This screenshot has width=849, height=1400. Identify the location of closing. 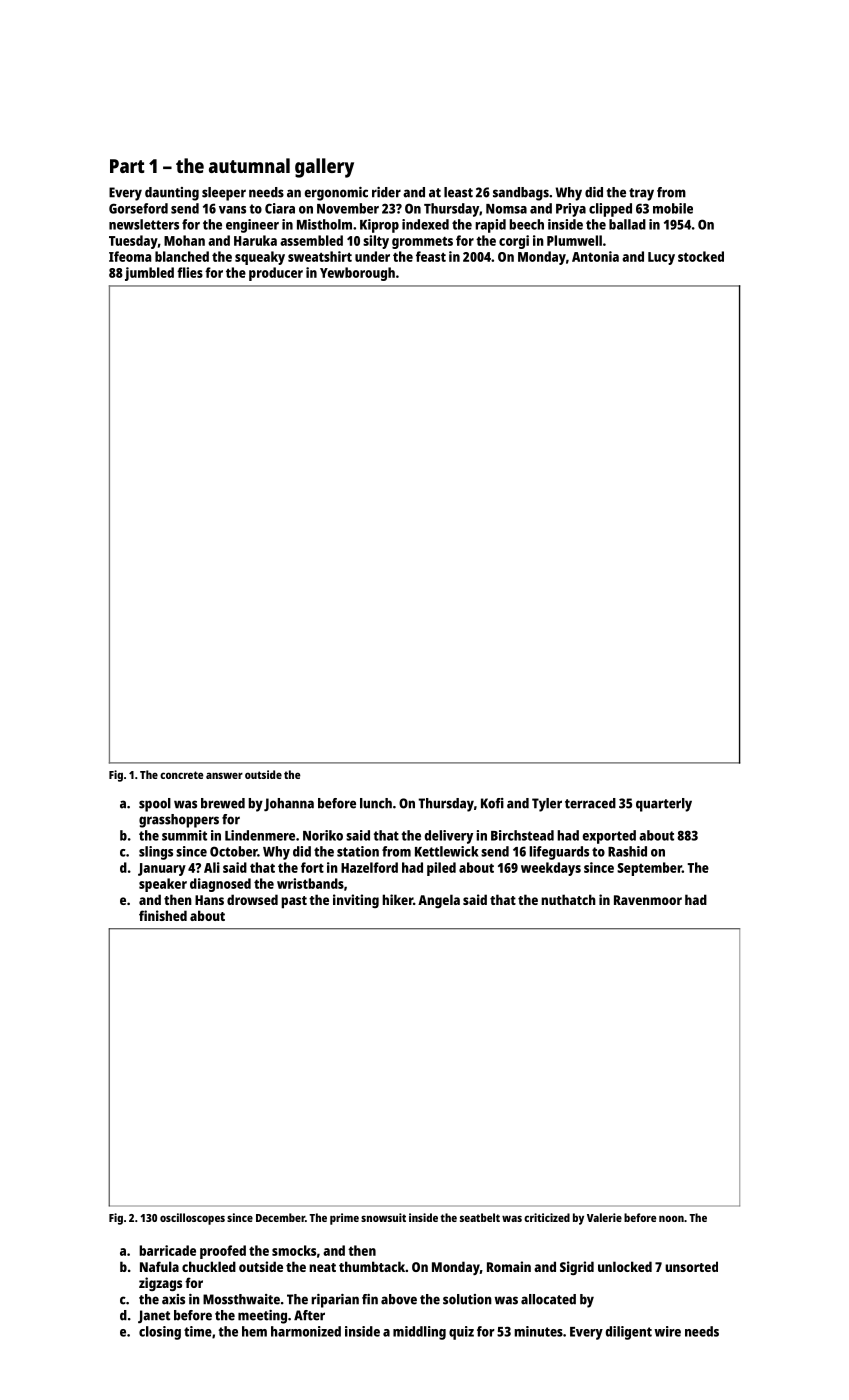
(160, 1333).
